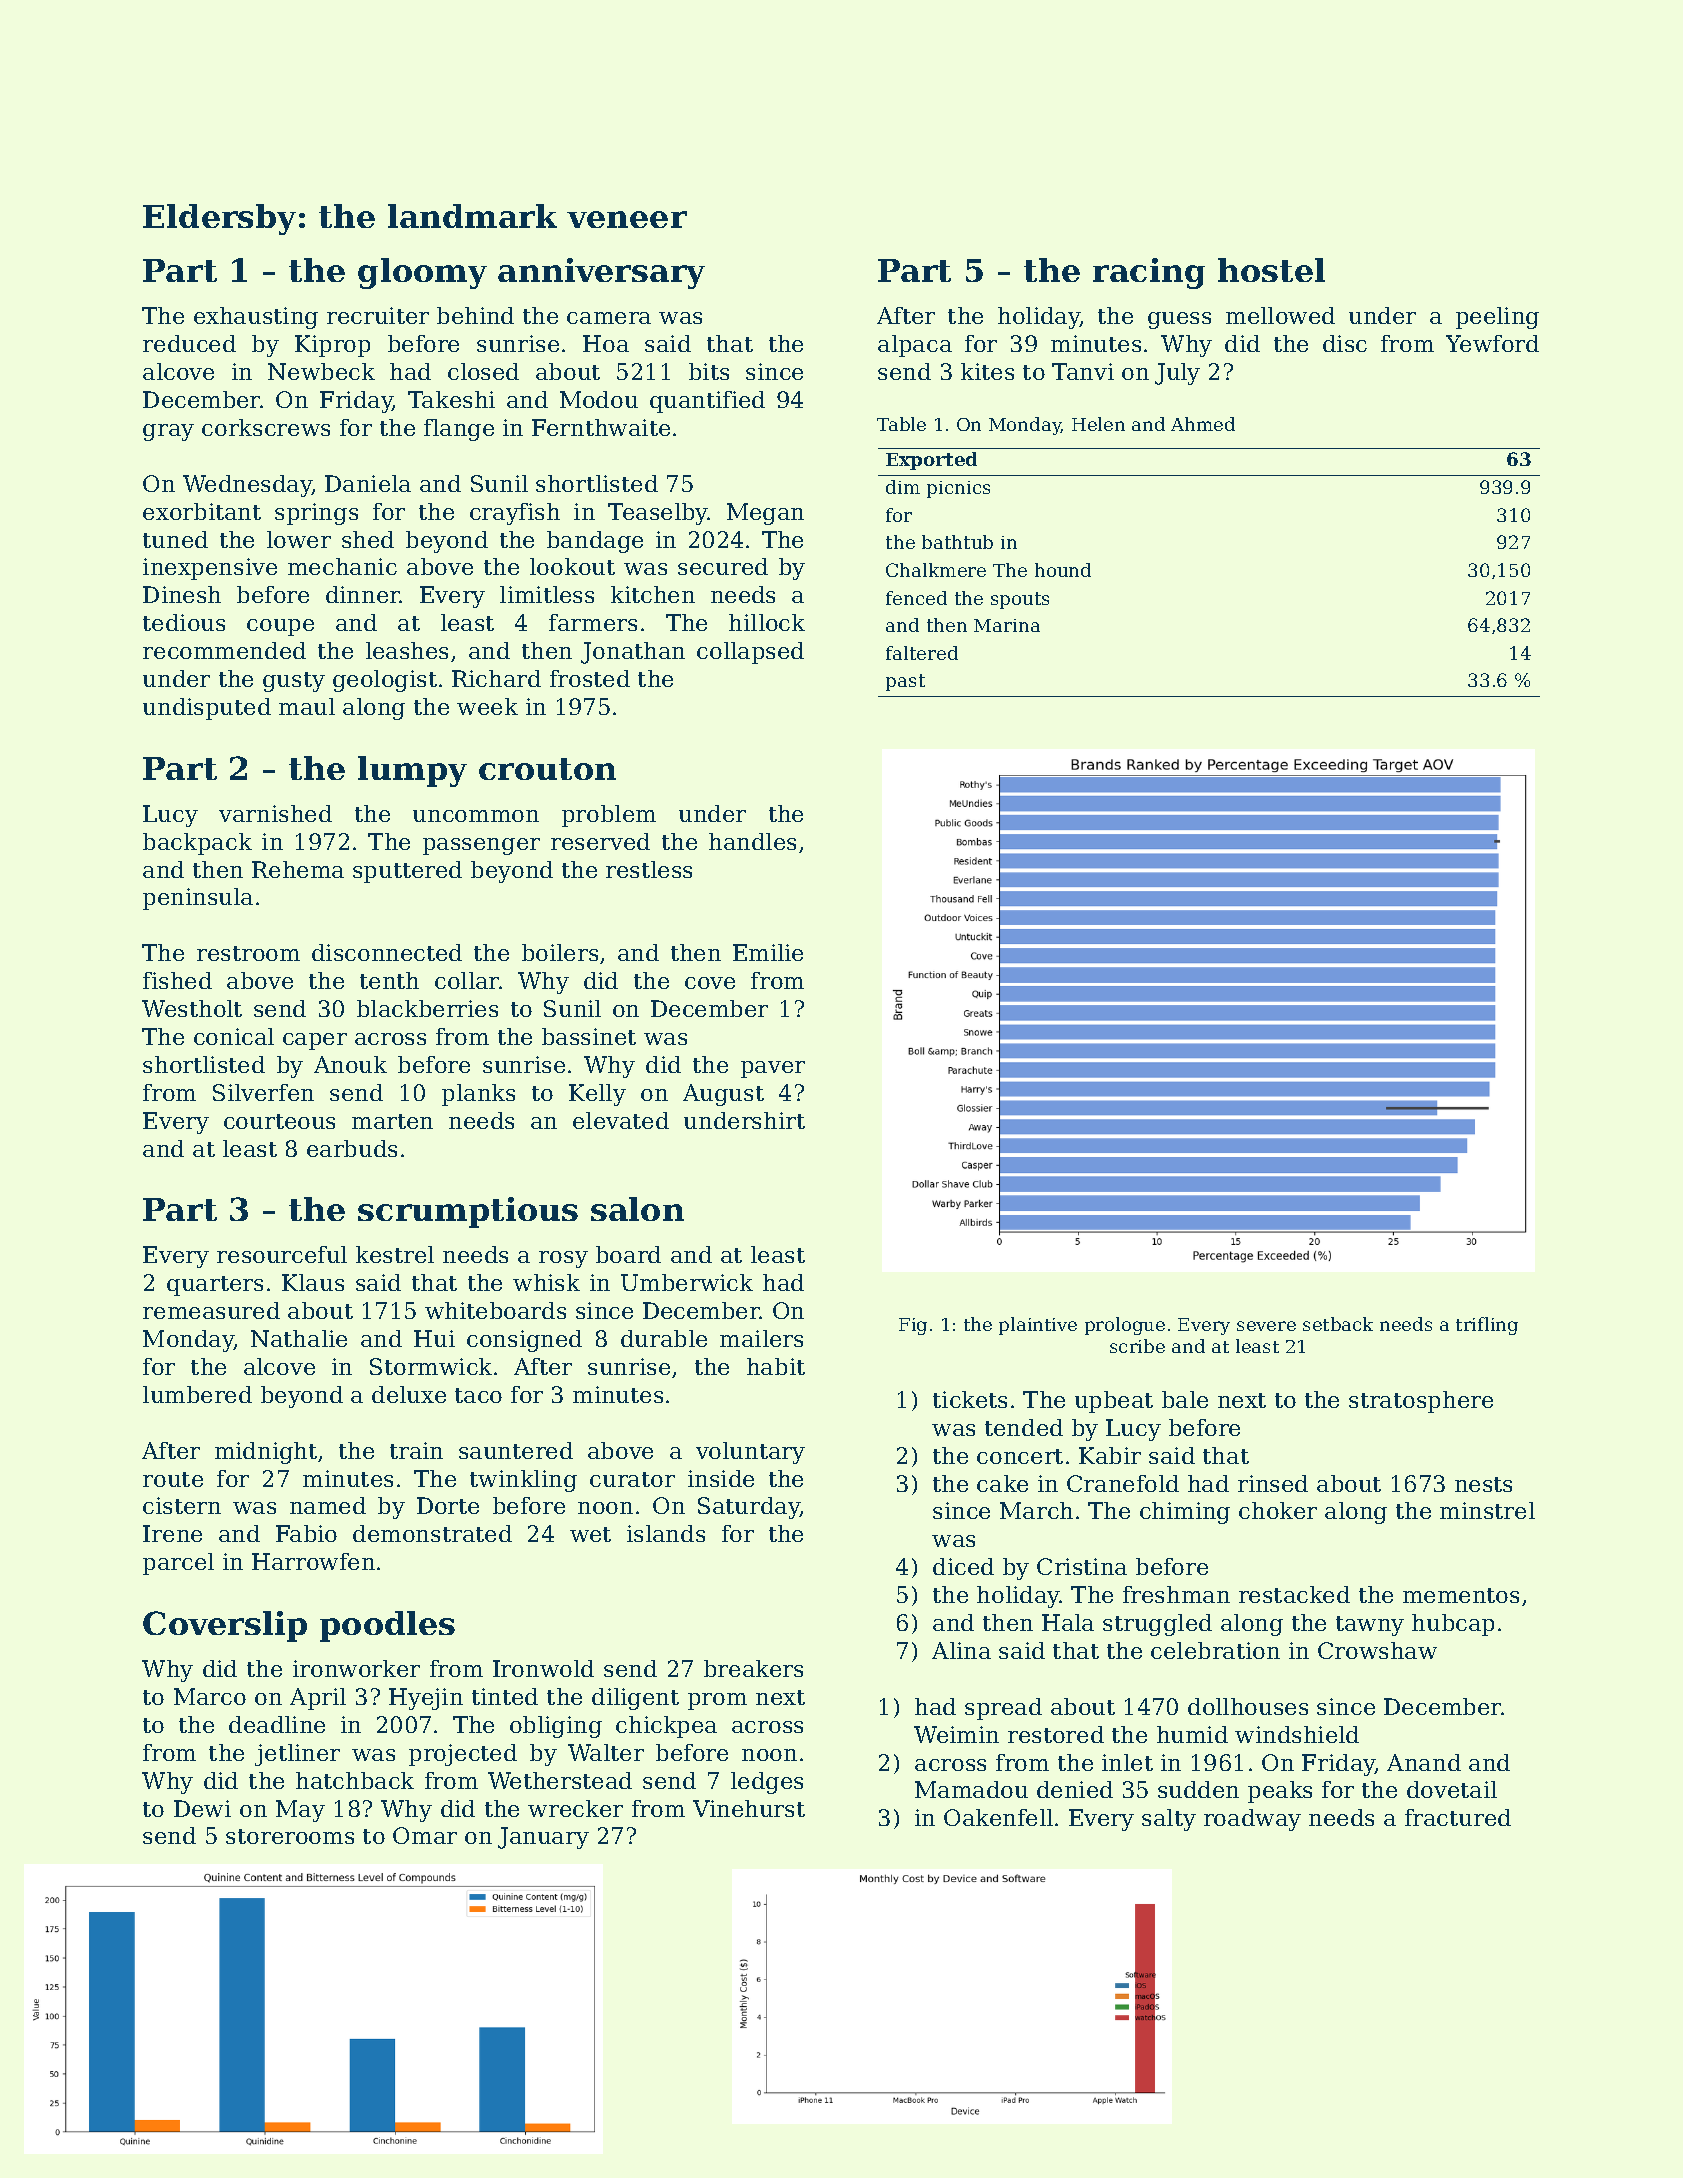  What do you see at coordinates (1338, 1324) in the page?
I see `setback` at bounding box center [1338, 1324].
